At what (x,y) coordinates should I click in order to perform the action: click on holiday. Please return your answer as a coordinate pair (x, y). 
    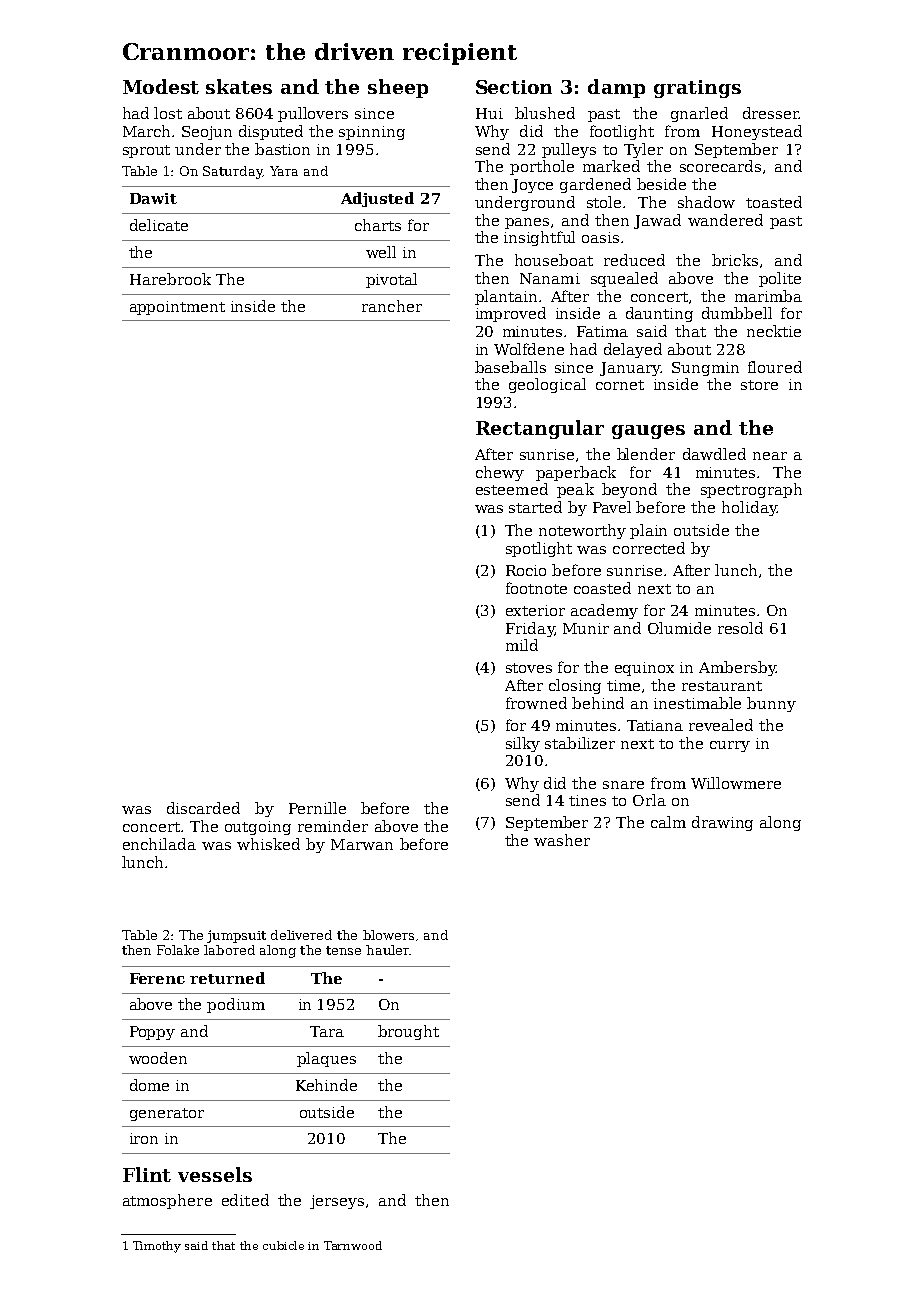
    Looking at the image, I should click on (749, 508).
